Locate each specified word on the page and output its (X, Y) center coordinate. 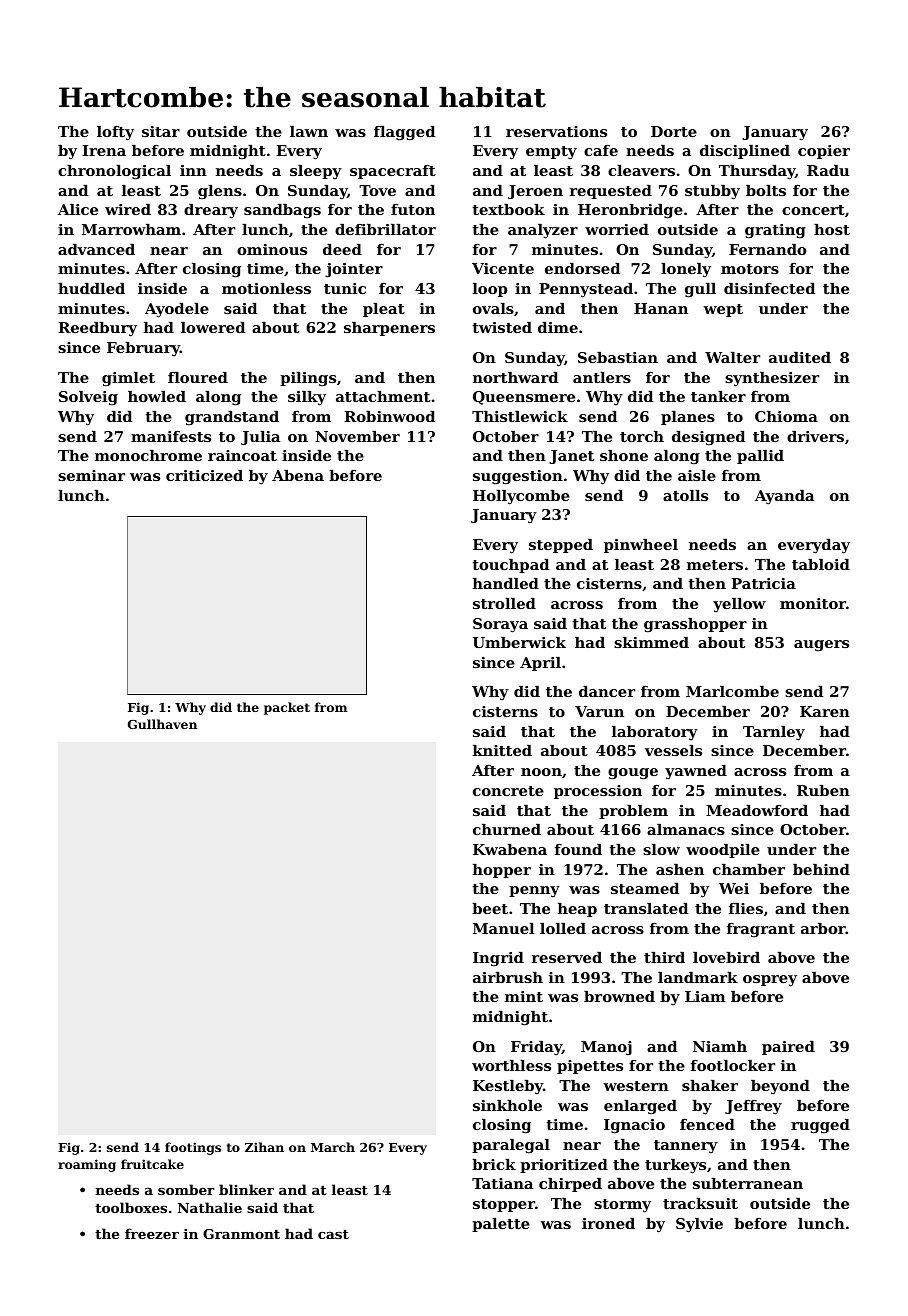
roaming (87, 1165)
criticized (204, 475)
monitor (813, 603)
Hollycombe (521, 497)
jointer (354, 270)
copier (824, 152)
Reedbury (97, 329)
